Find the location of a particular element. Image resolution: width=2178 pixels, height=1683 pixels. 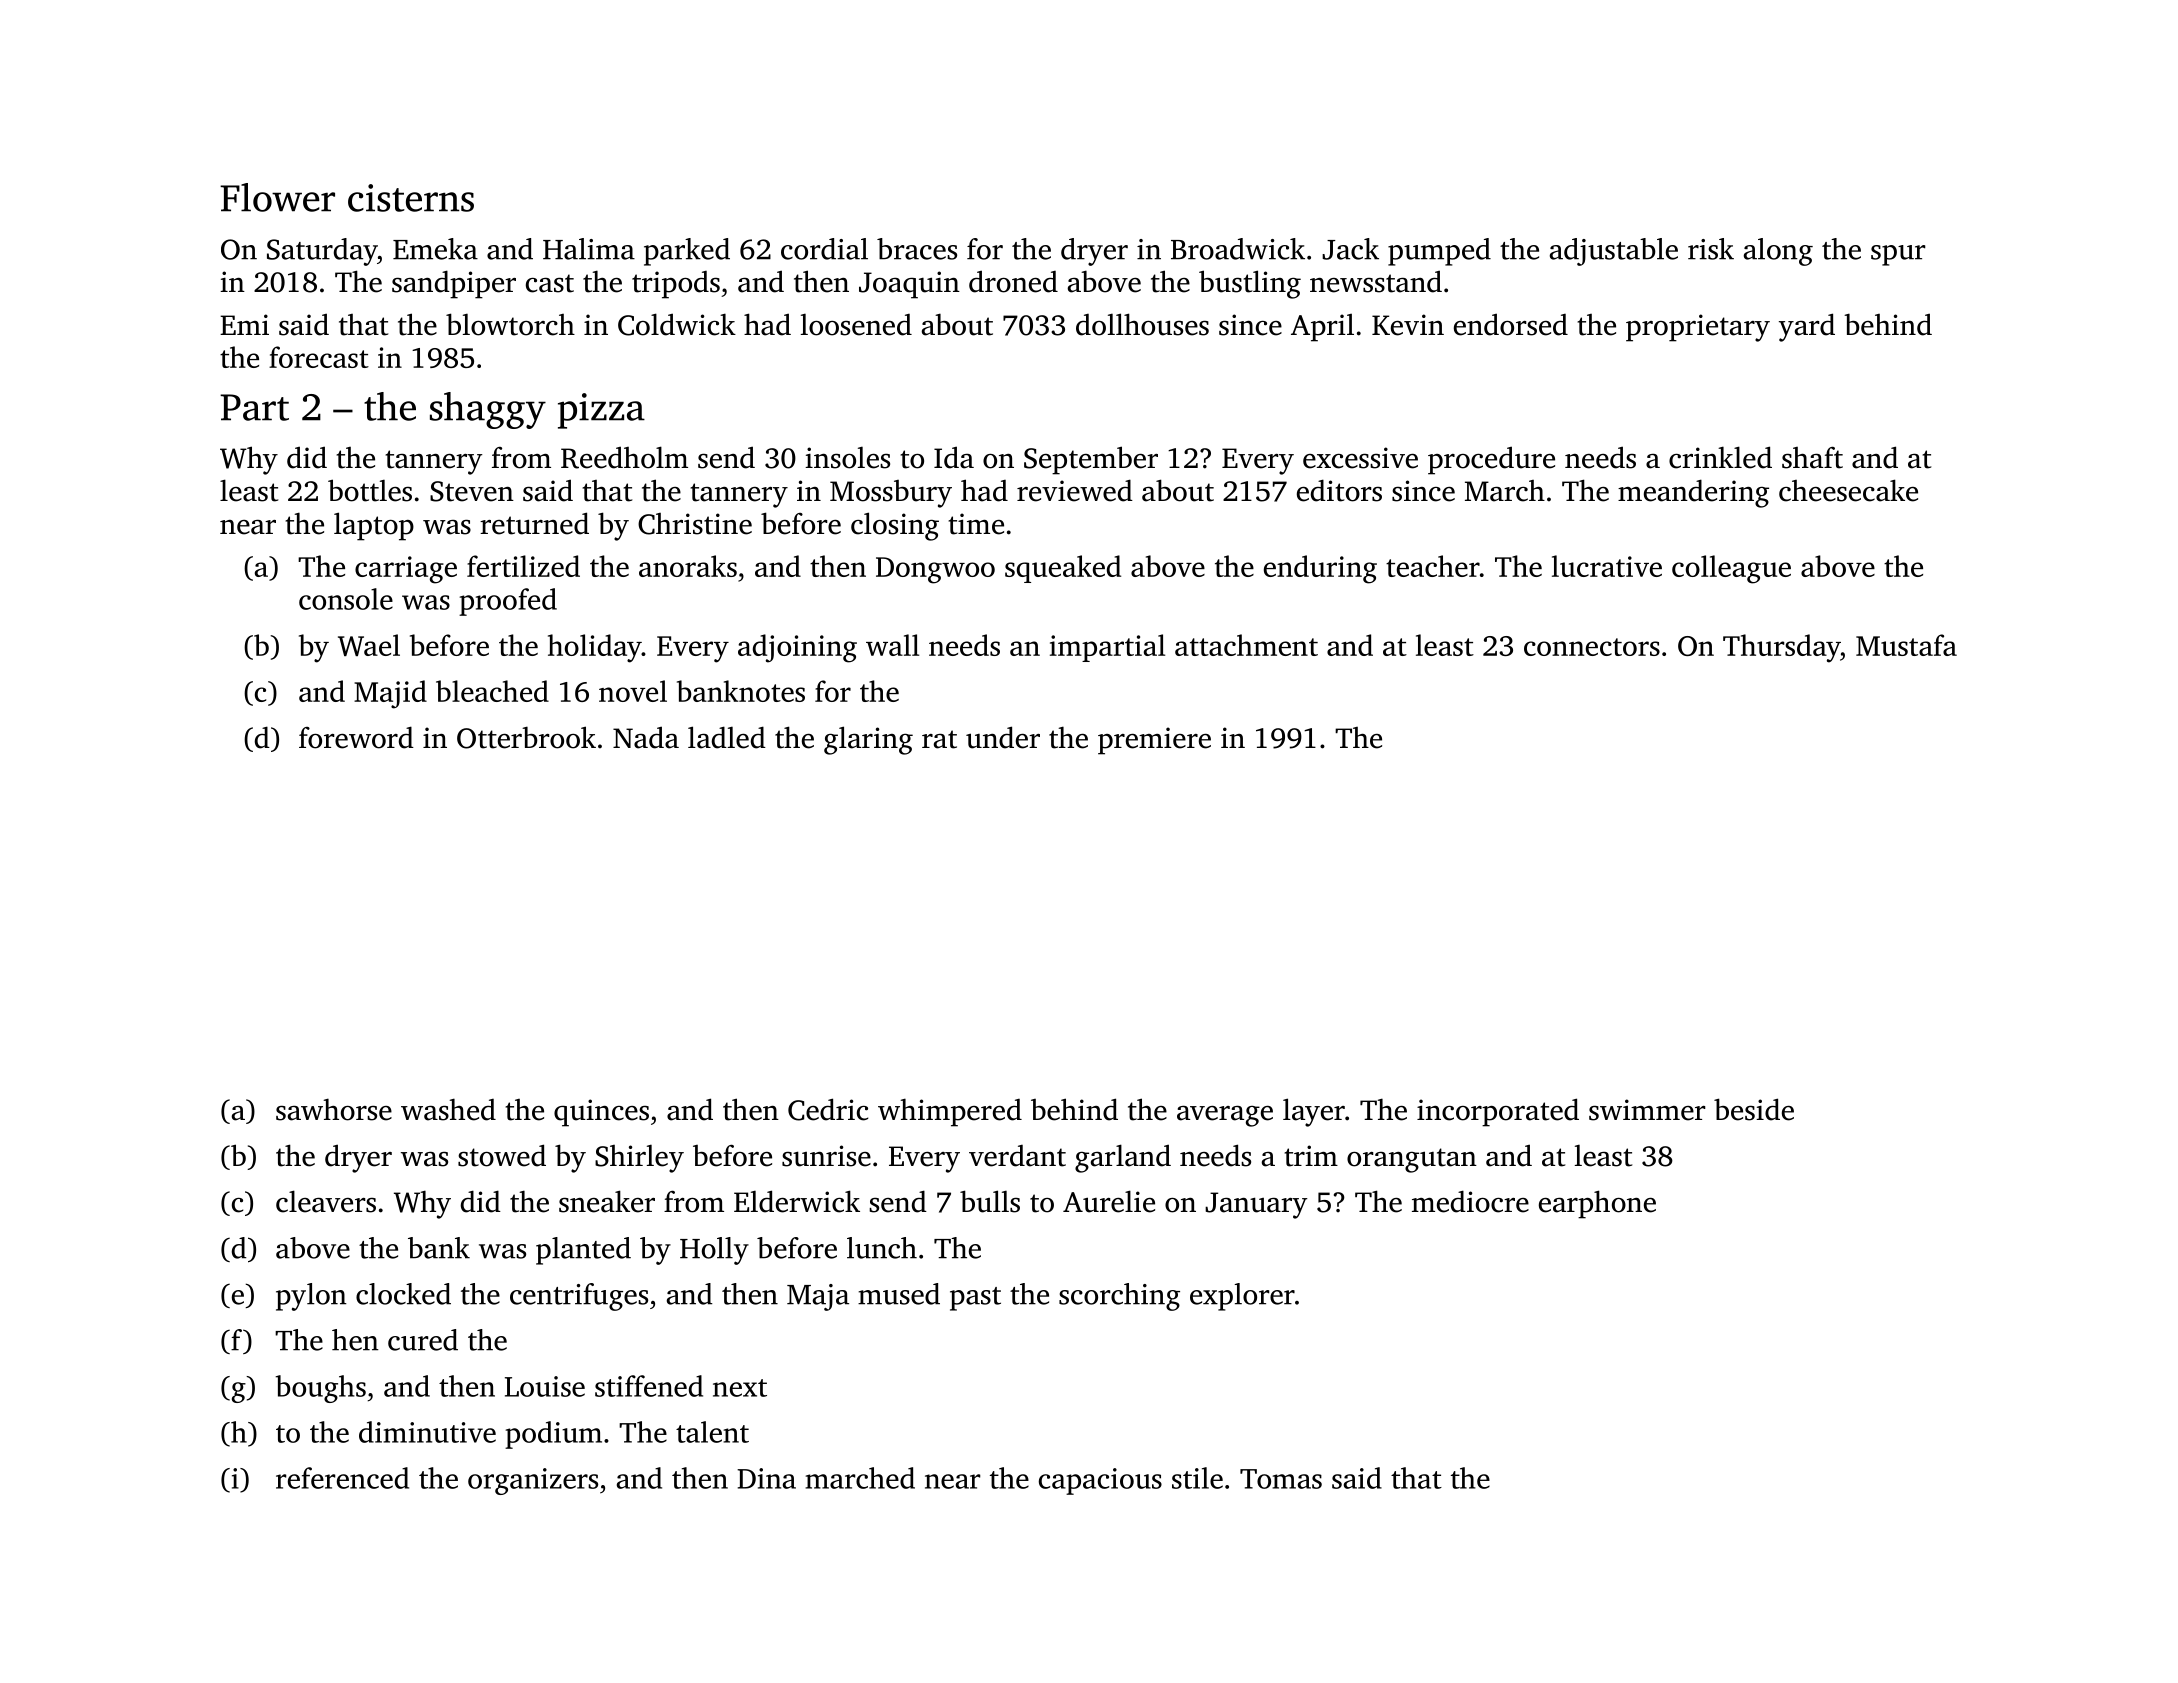

sandpiper is located at coordinates (454, 284).
